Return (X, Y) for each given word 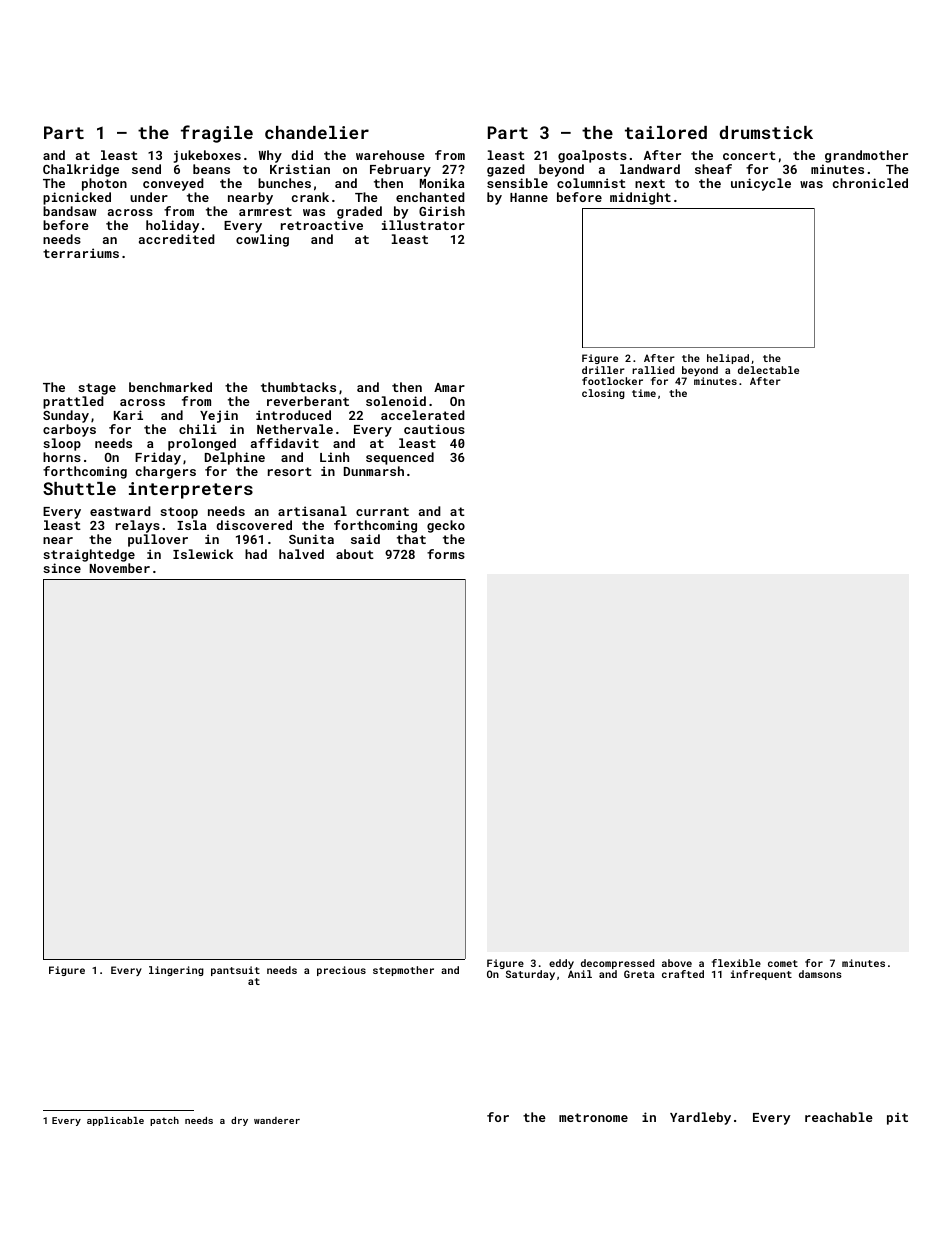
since (62, 568)
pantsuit (235, 971)
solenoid (396, 401)
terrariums (81, 253)
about (355, 554)
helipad (728, 359)
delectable (768, 370)
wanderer (277, 1120)
